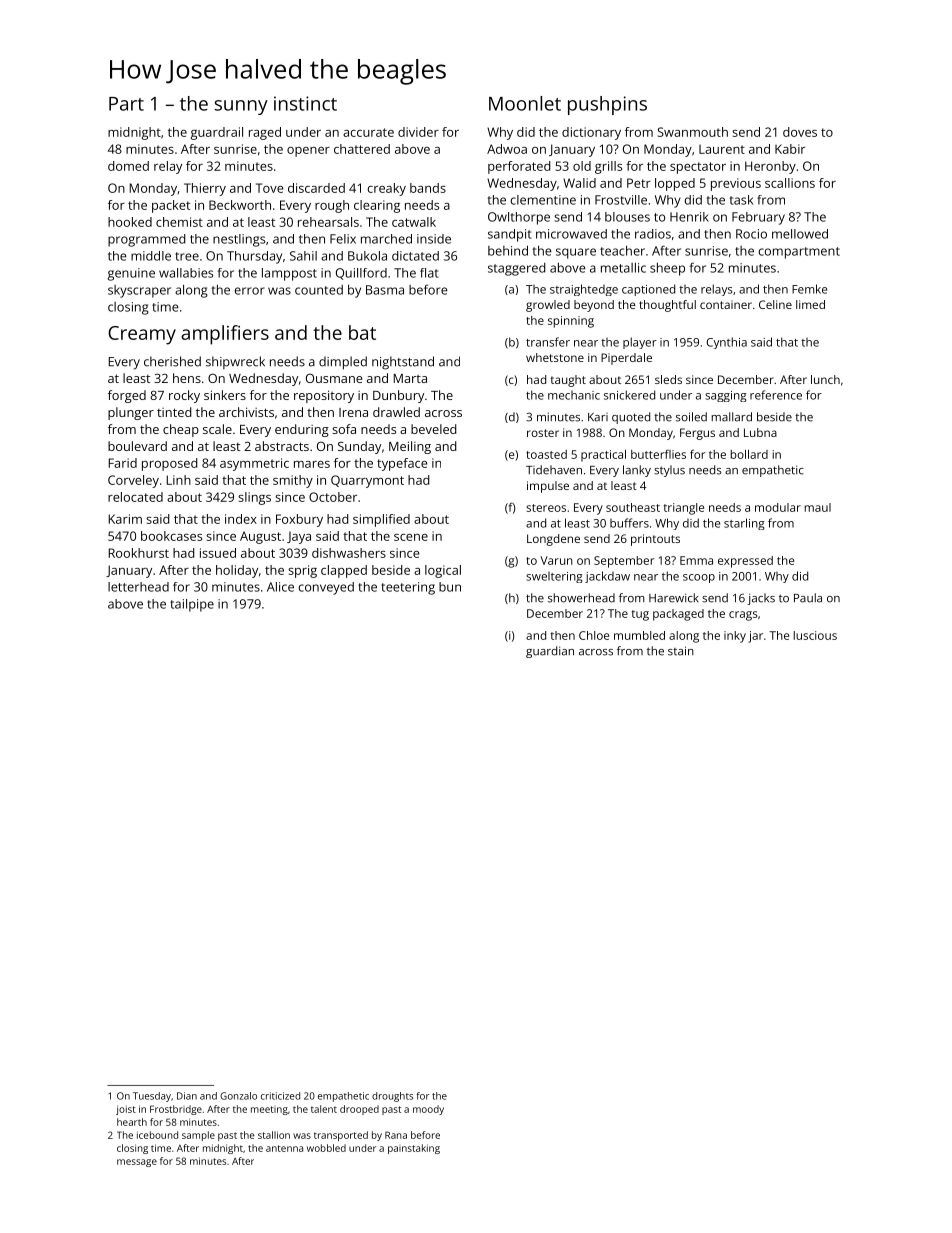 The width and height of the screenshot is (952, 1233). I want to click on tree, so click(187, 256).
